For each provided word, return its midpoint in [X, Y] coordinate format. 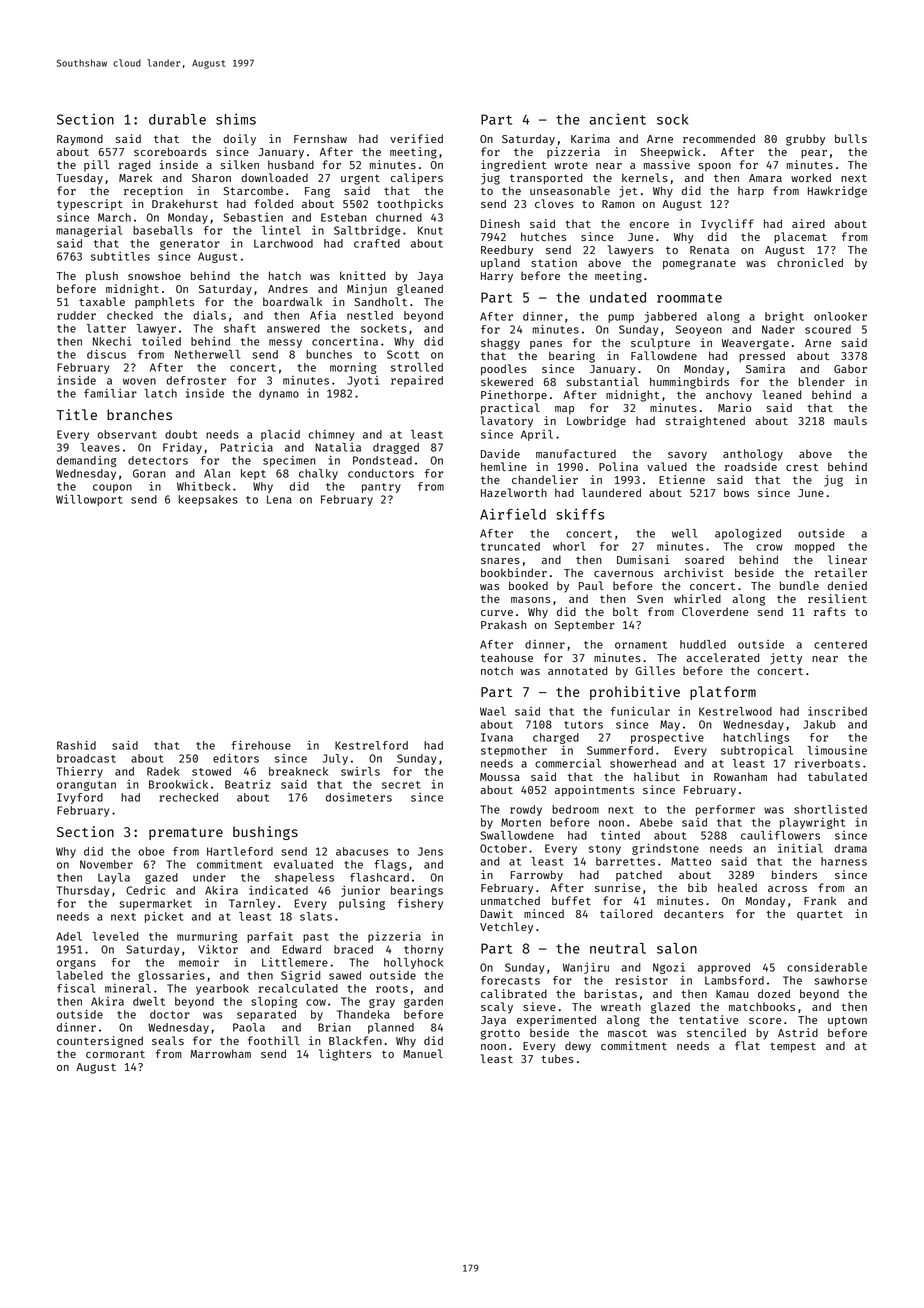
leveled [115, 936]
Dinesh [500, 223]
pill [96, 165]
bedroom [575, 809]
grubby [805, 140]
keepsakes [208, 500]
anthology [753, 455]
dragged [396, 448]
